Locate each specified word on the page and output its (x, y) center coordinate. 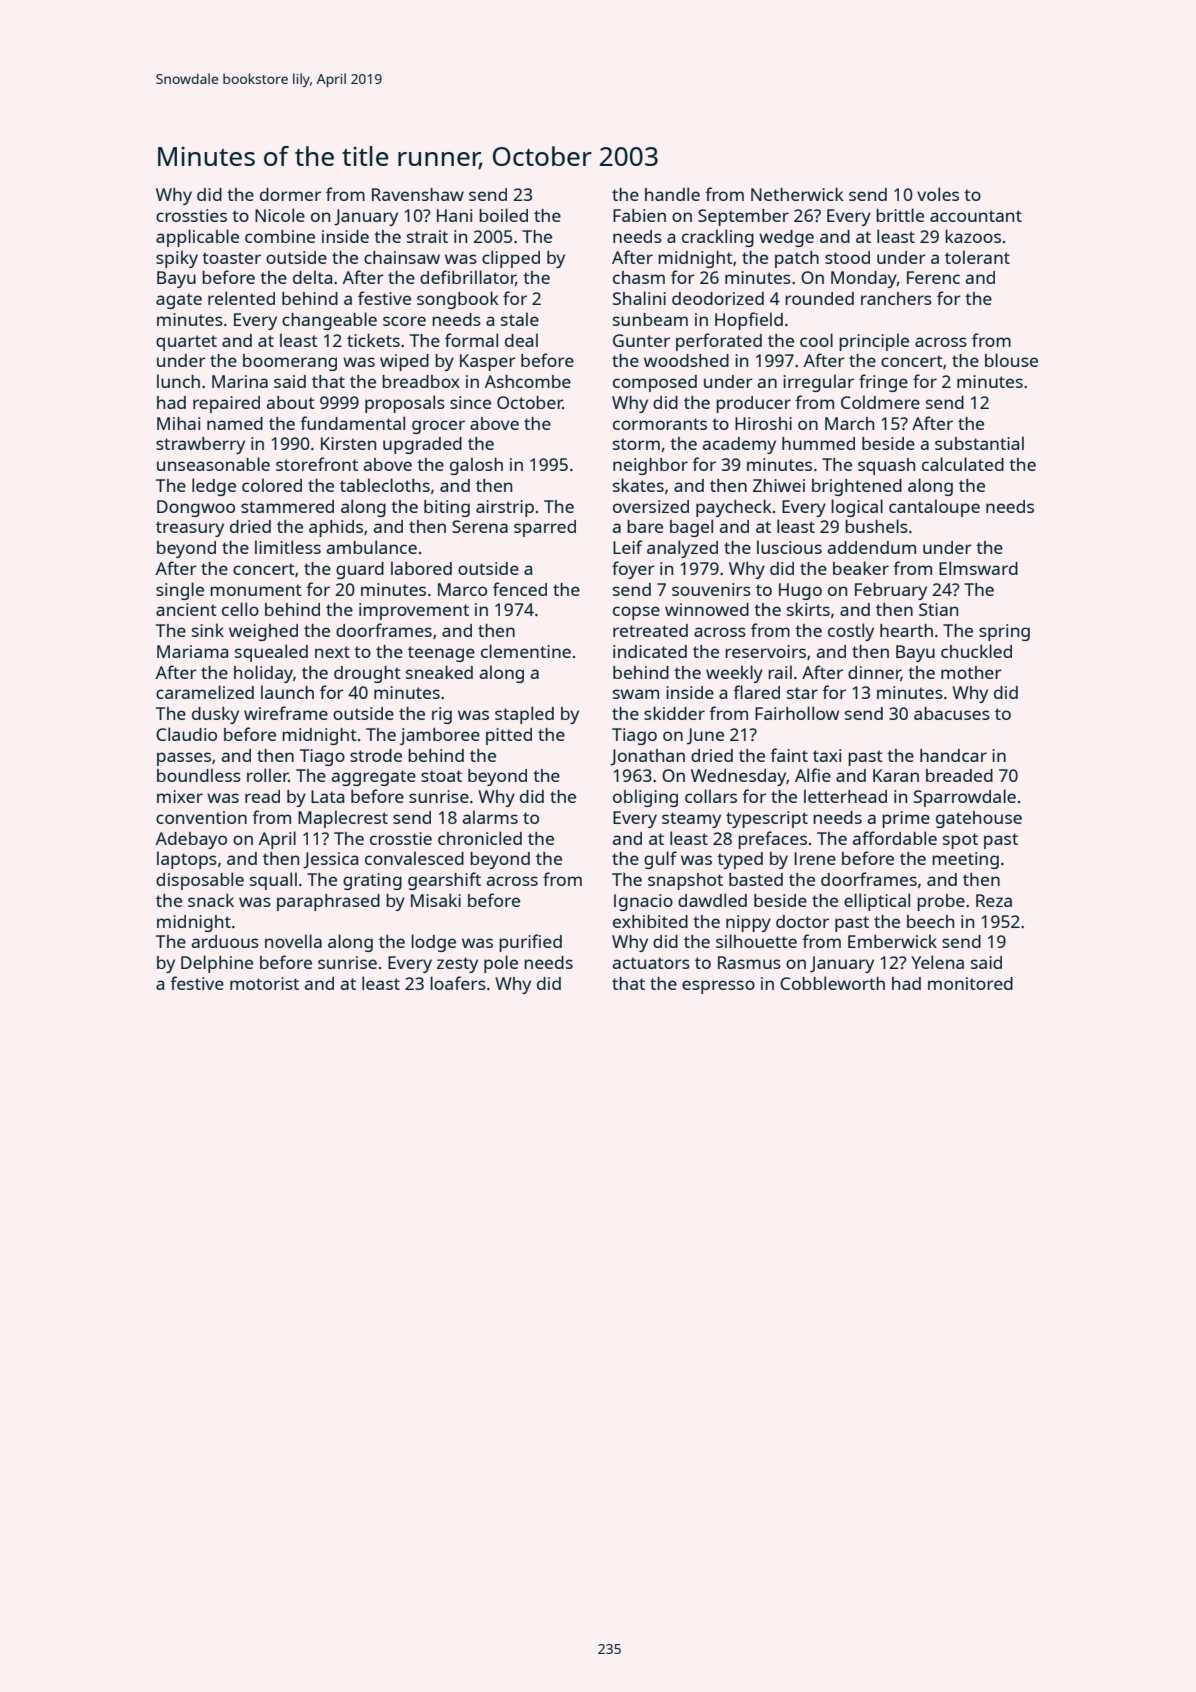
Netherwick (797, 194)
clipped (511, 259)
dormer (290, 194)
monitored (970, 983)
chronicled (480, 838)
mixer (180, 796)
